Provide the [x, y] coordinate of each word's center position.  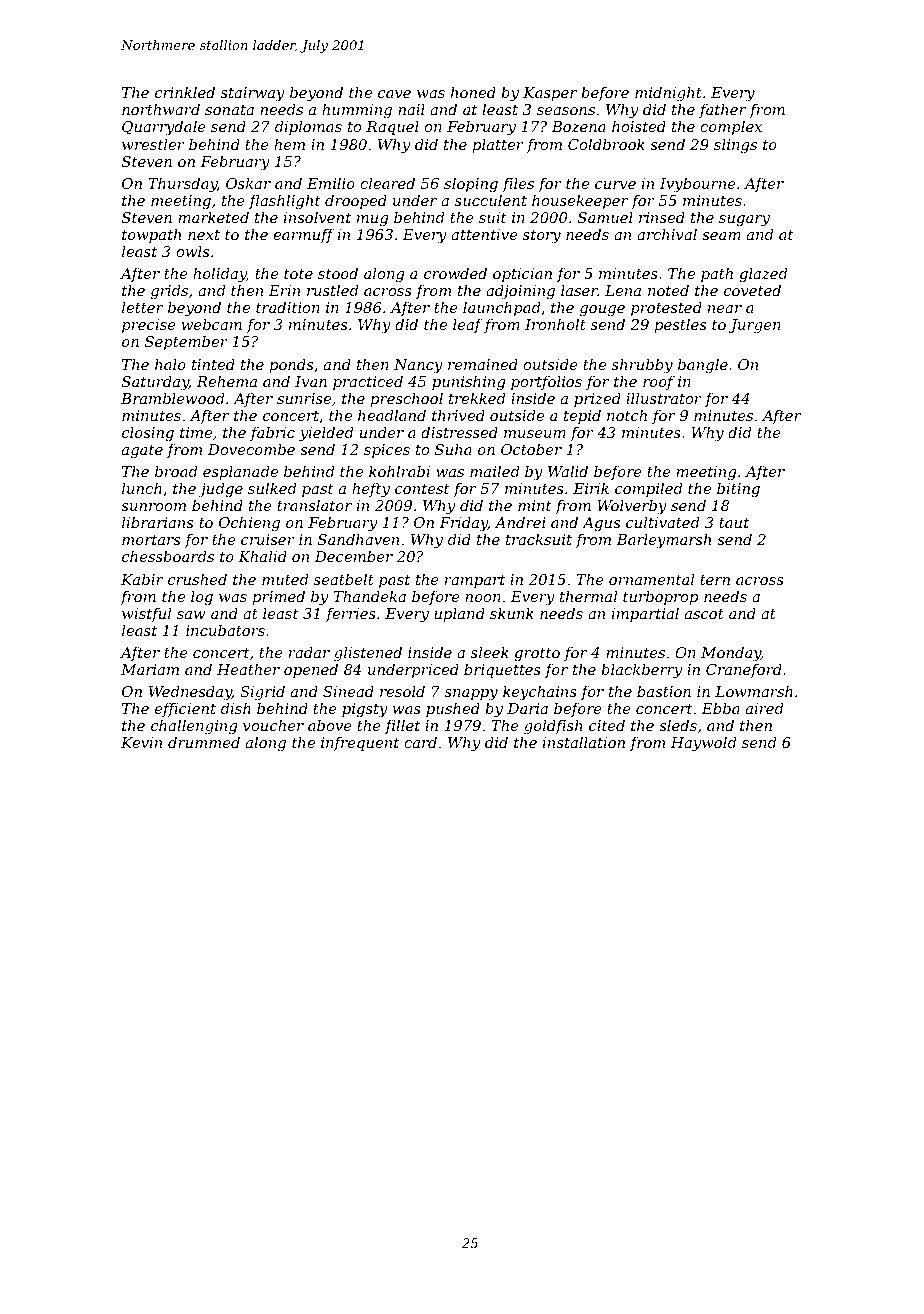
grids [169, 292]
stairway [253, 94]
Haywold [703, 744]
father [722, 110]
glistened [368, 654]
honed [473, 92]
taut [734, 523]
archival [667, 234]
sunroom [153, 507]
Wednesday [190, 693]
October [531, 449]
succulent [491, 200]
